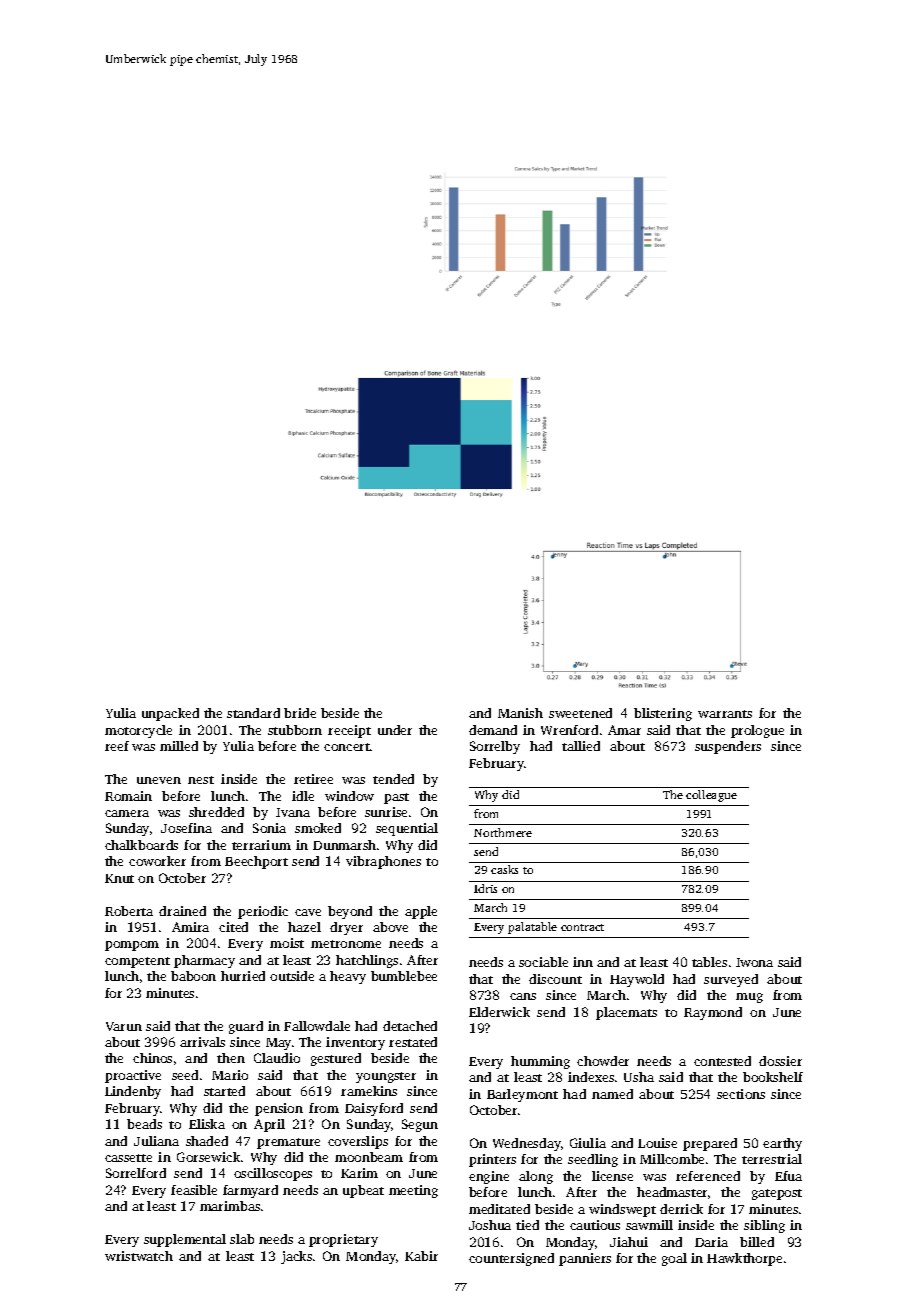 This screenshot has width=908, height=1316. Describe the element at coordinates (343, 1240) in the screenshot. I see `proprietary` at that location.
